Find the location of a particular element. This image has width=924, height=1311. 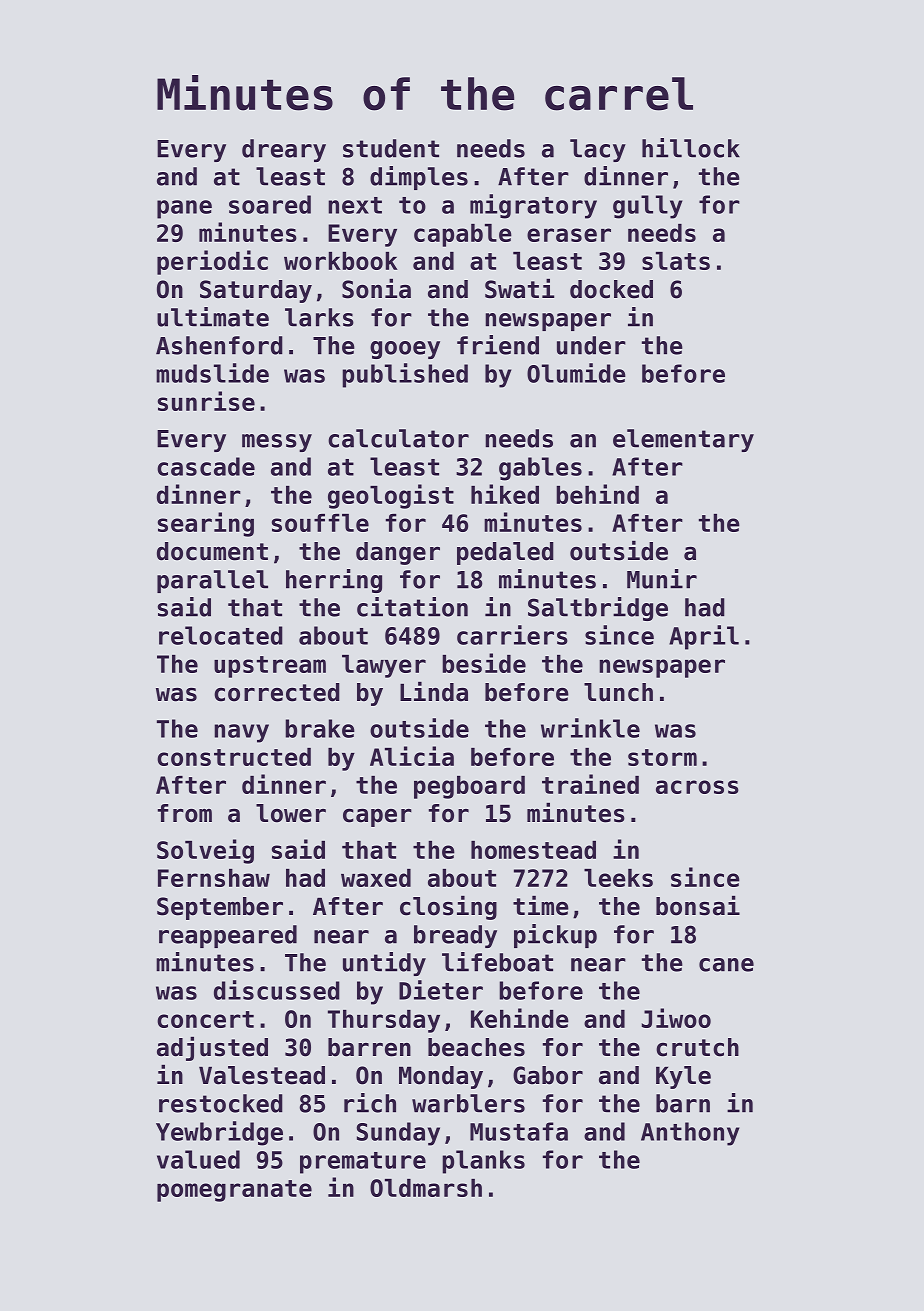

pomegranate is located at coordinates (234, 1191).
